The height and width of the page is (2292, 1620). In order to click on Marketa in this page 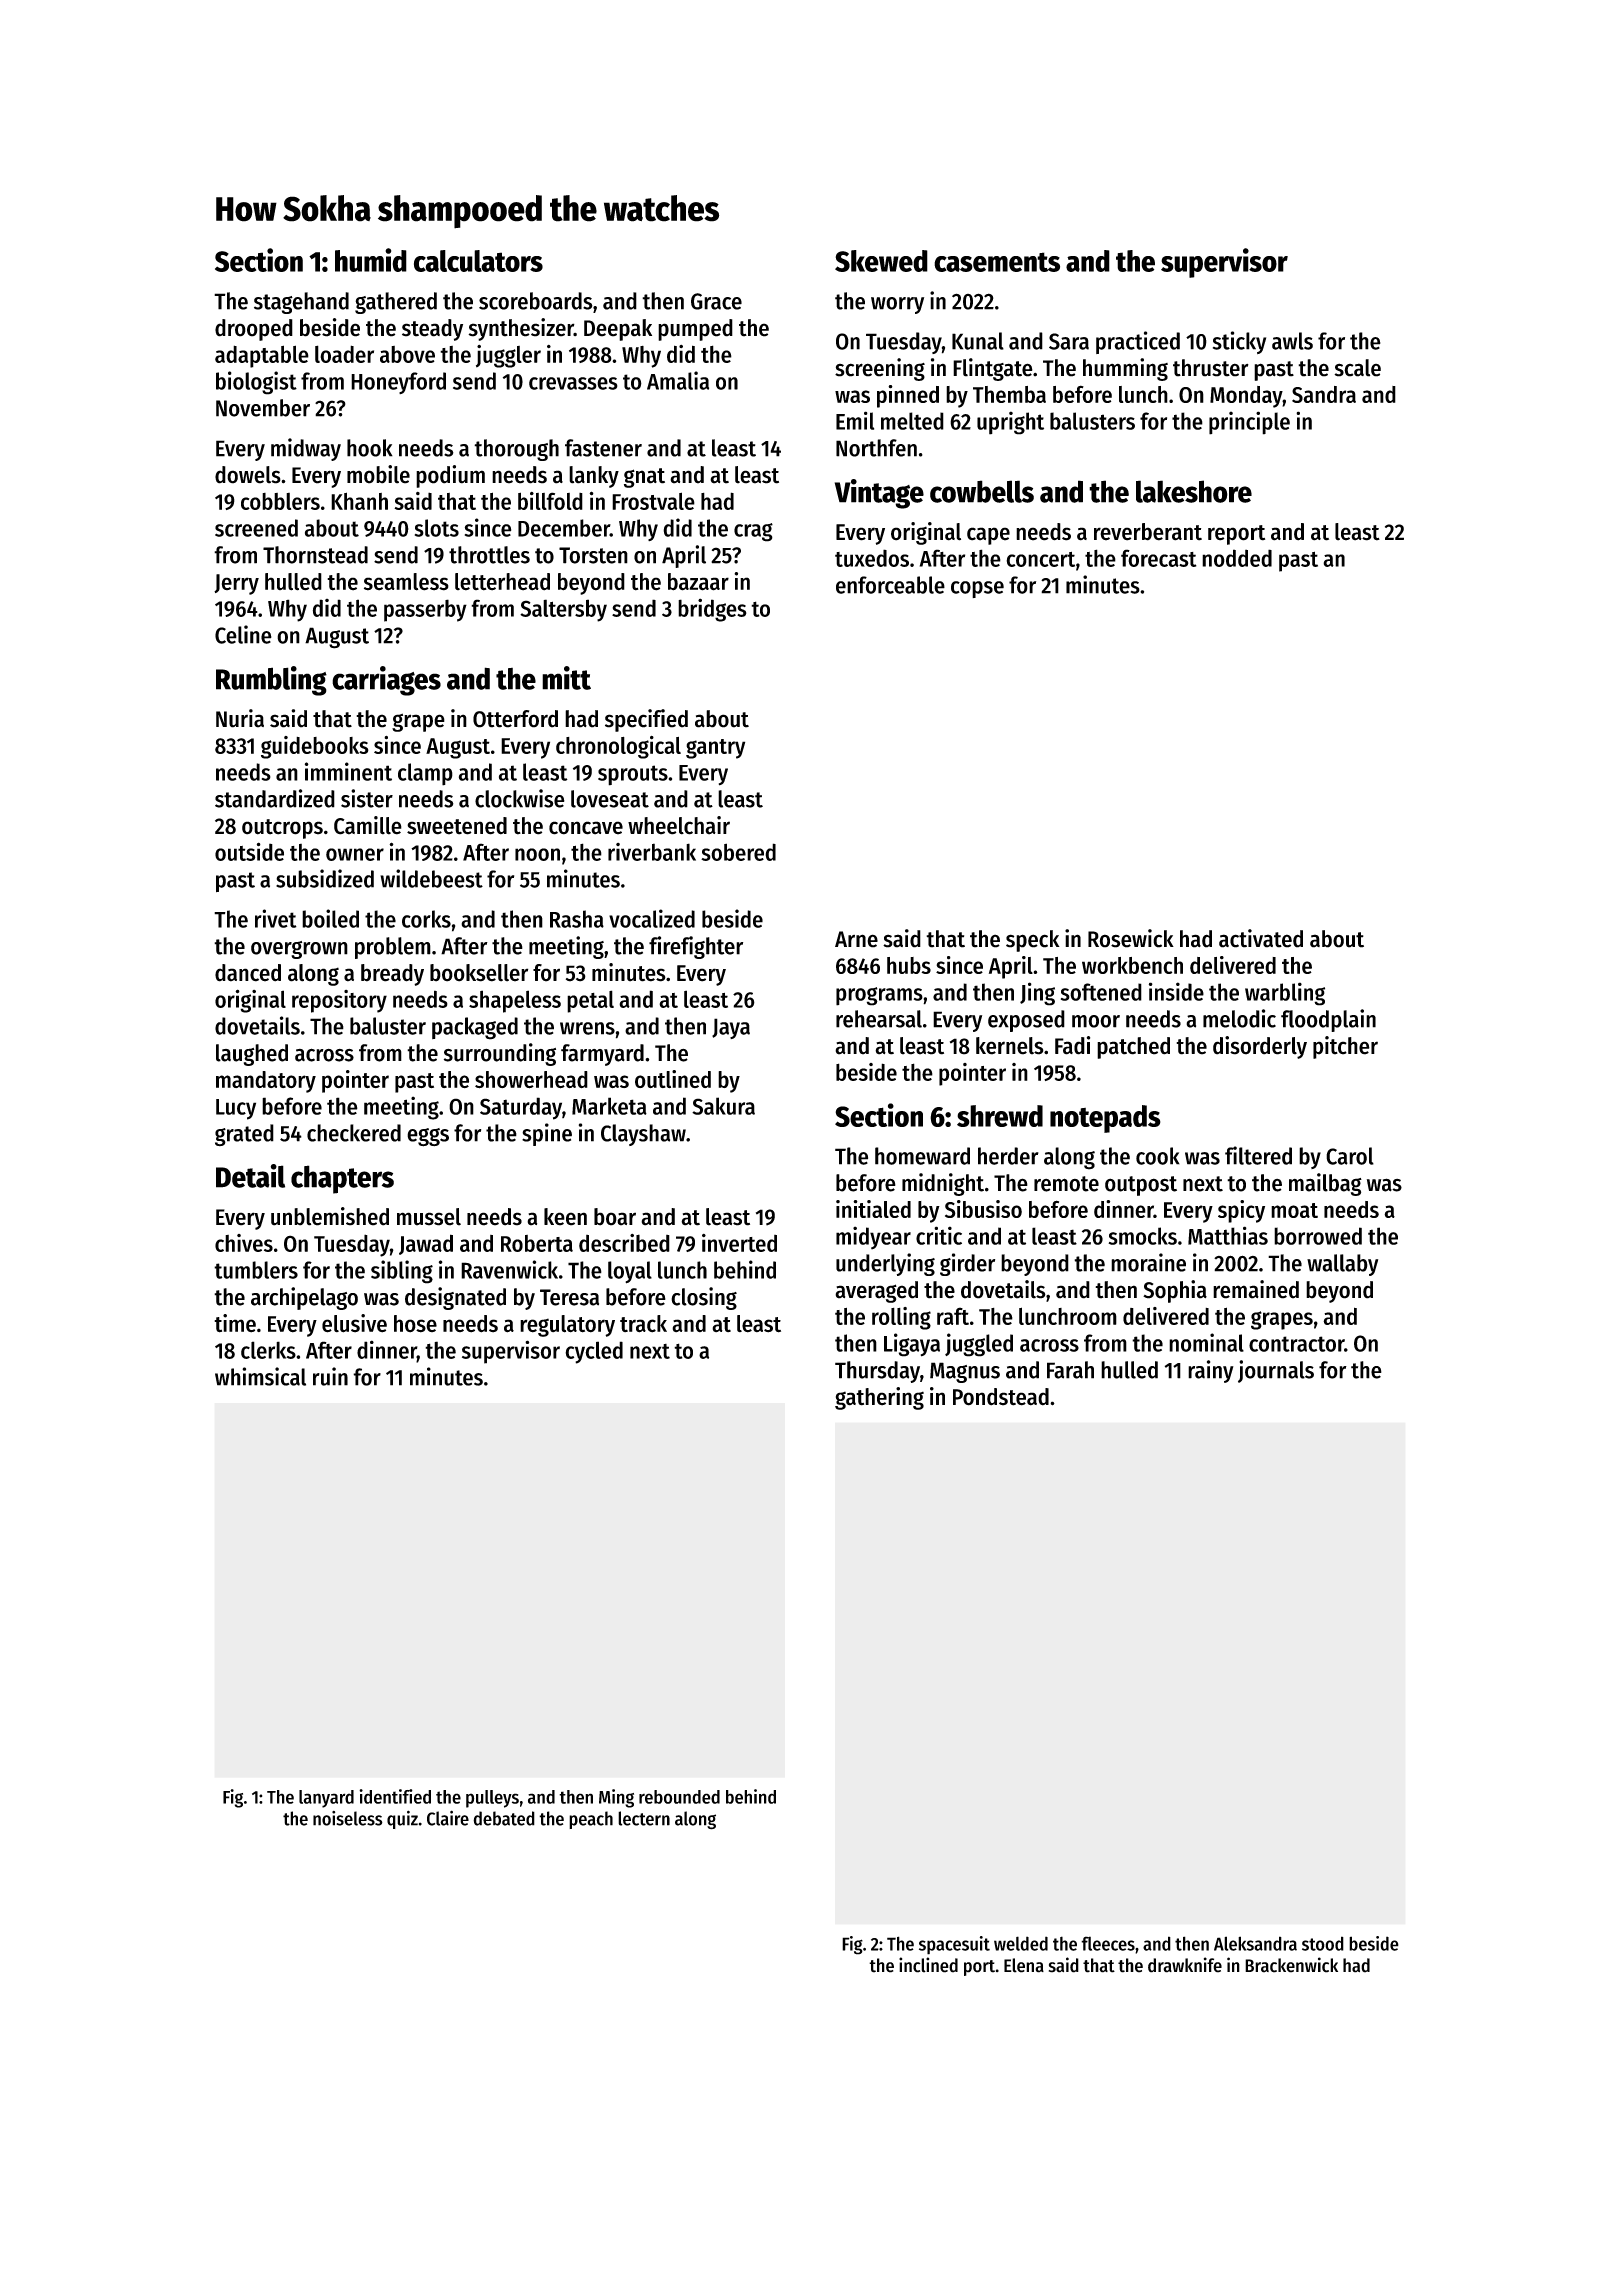, I will do `click(609, 1106)`.
